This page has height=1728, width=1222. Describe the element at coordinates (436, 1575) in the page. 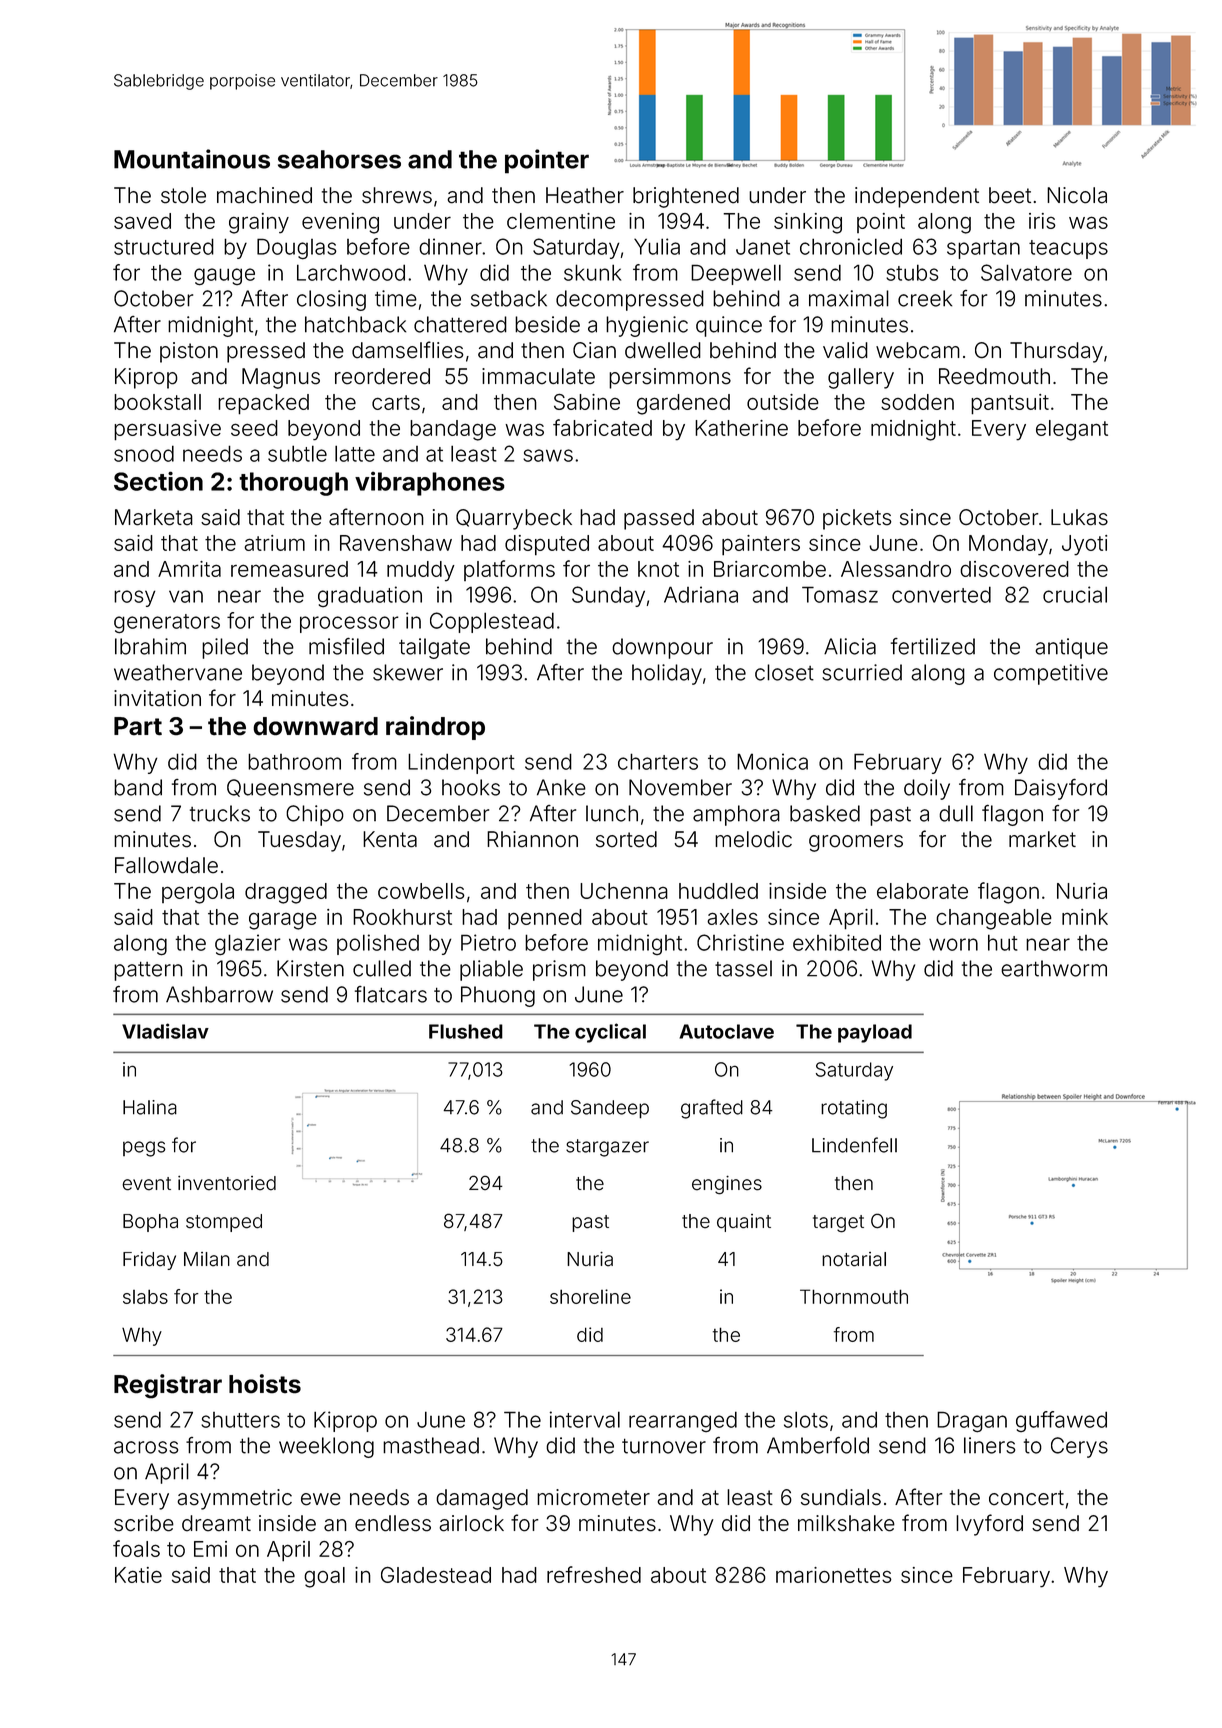

I see `Gladestead` at that location.
